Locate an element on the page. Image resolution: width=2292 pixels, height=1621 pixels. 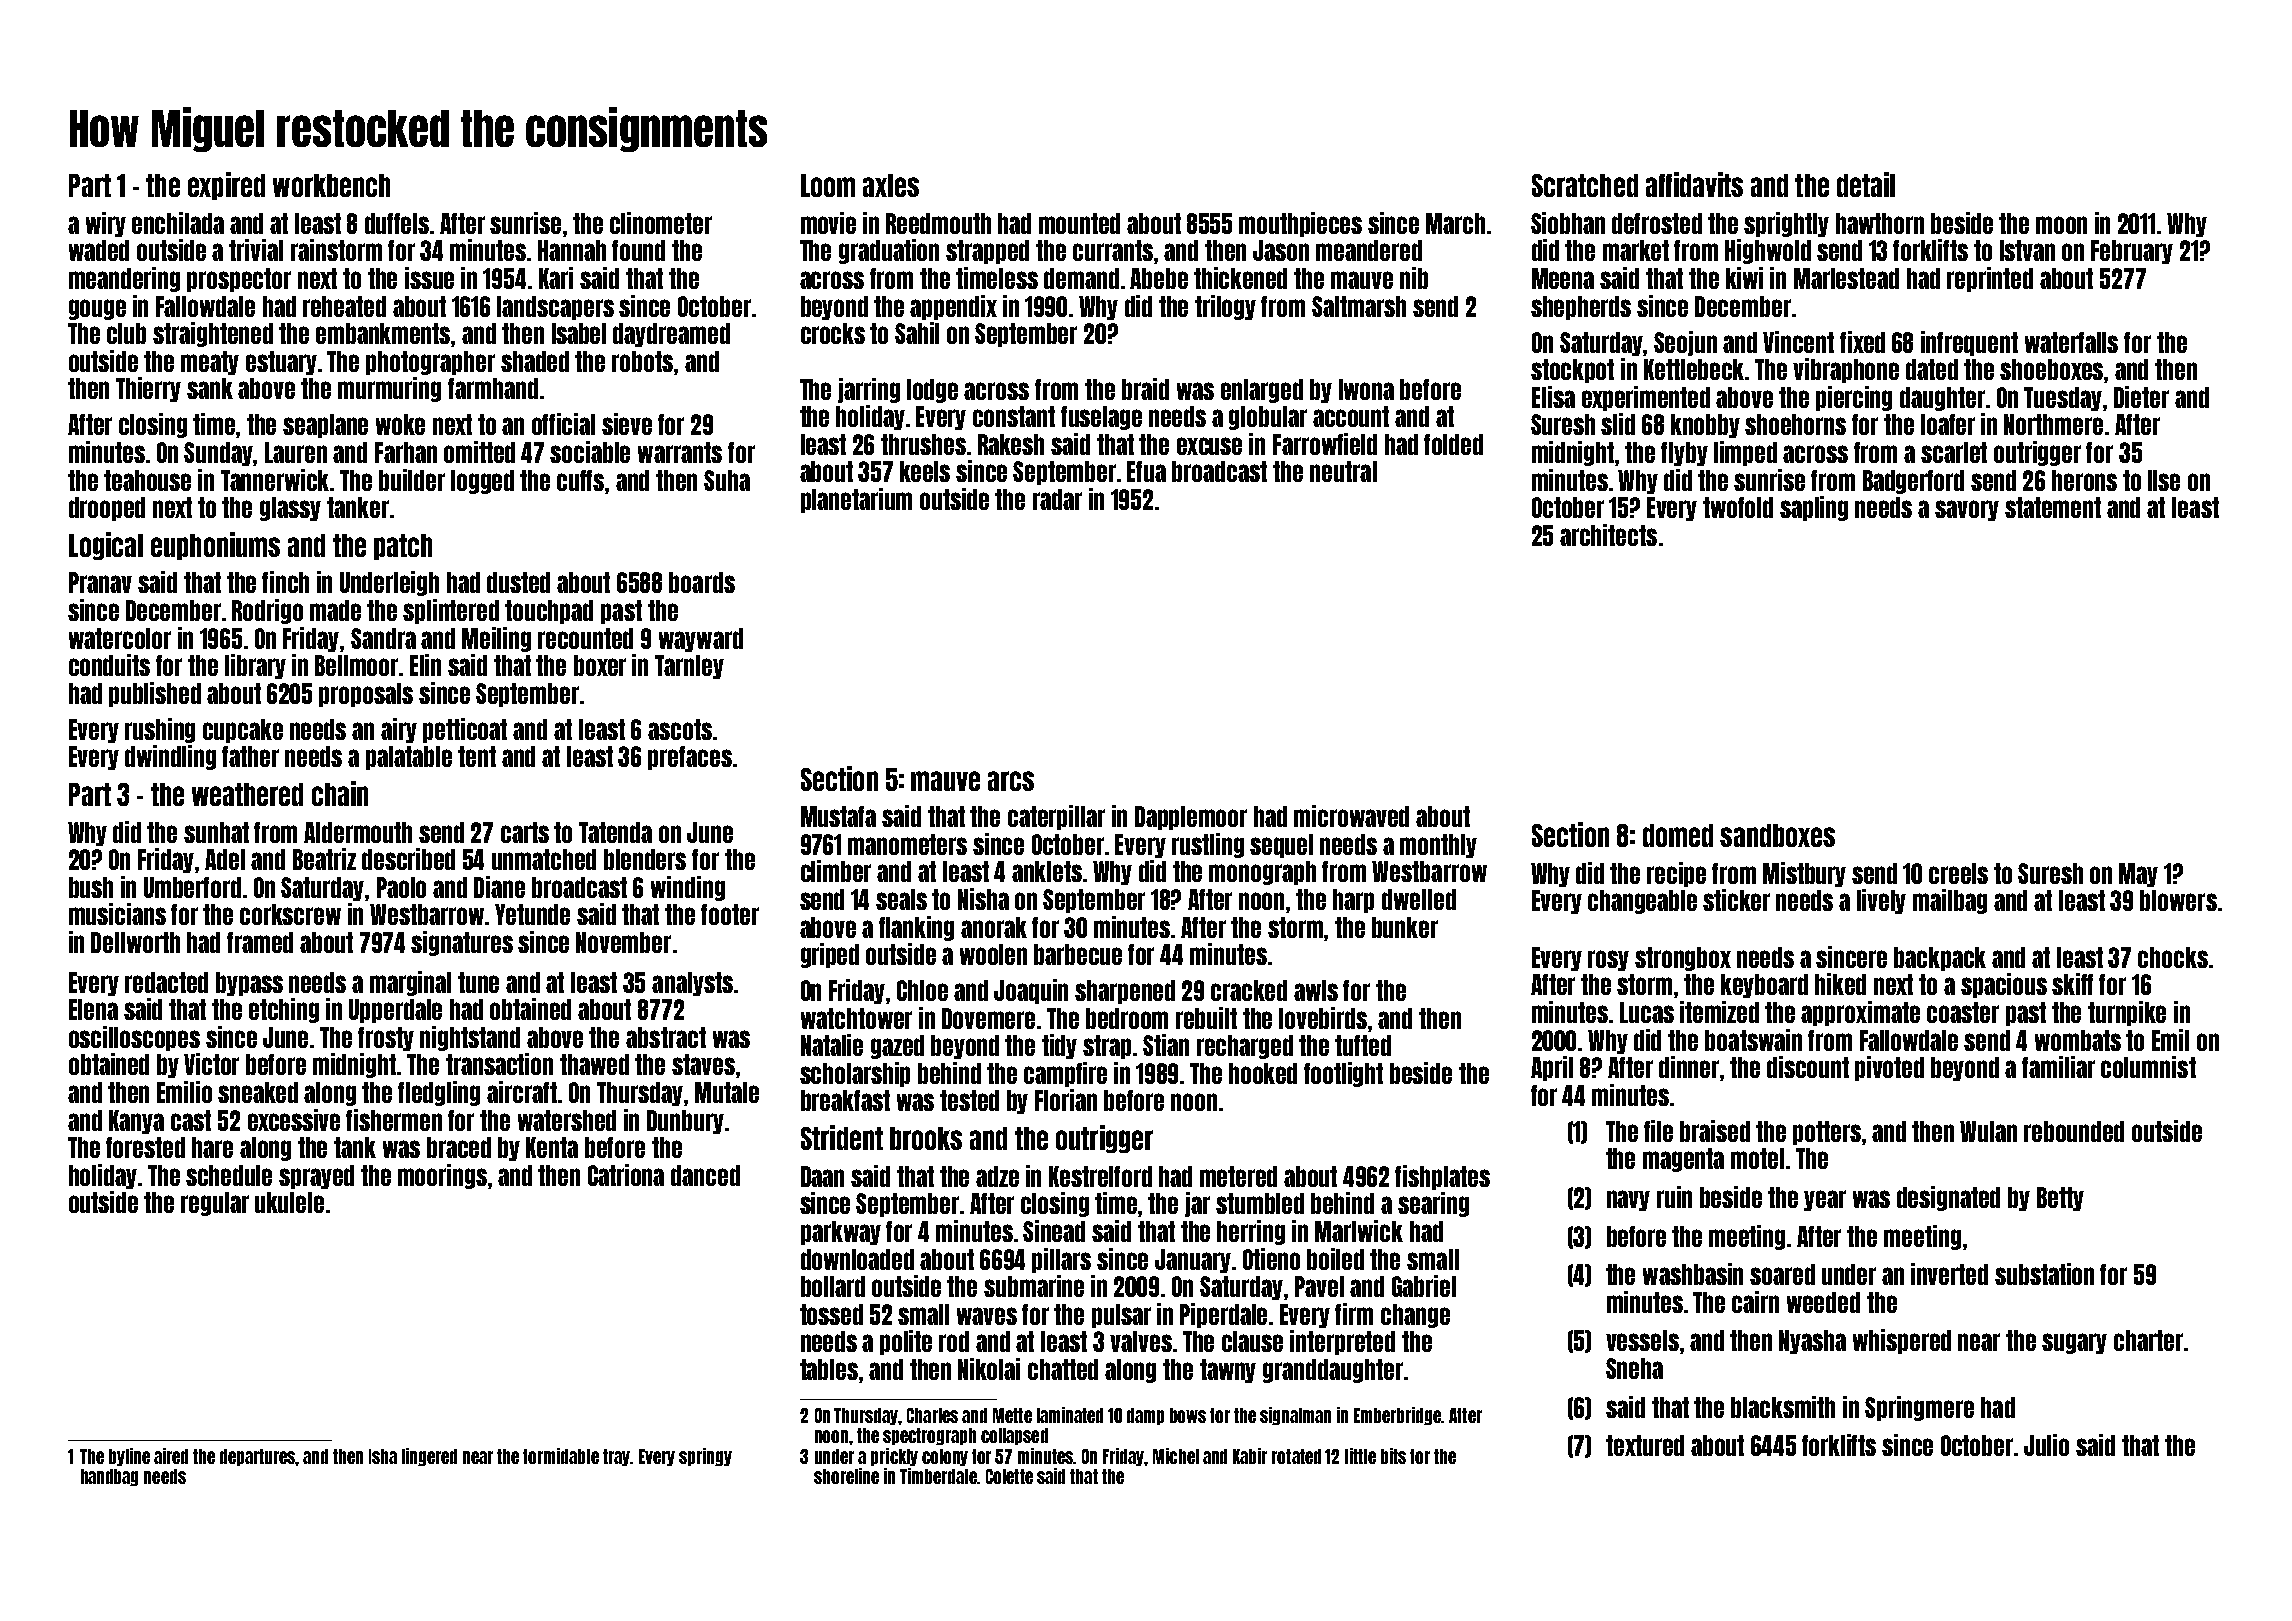
Highwold is located at coordinates (1768, 251).
